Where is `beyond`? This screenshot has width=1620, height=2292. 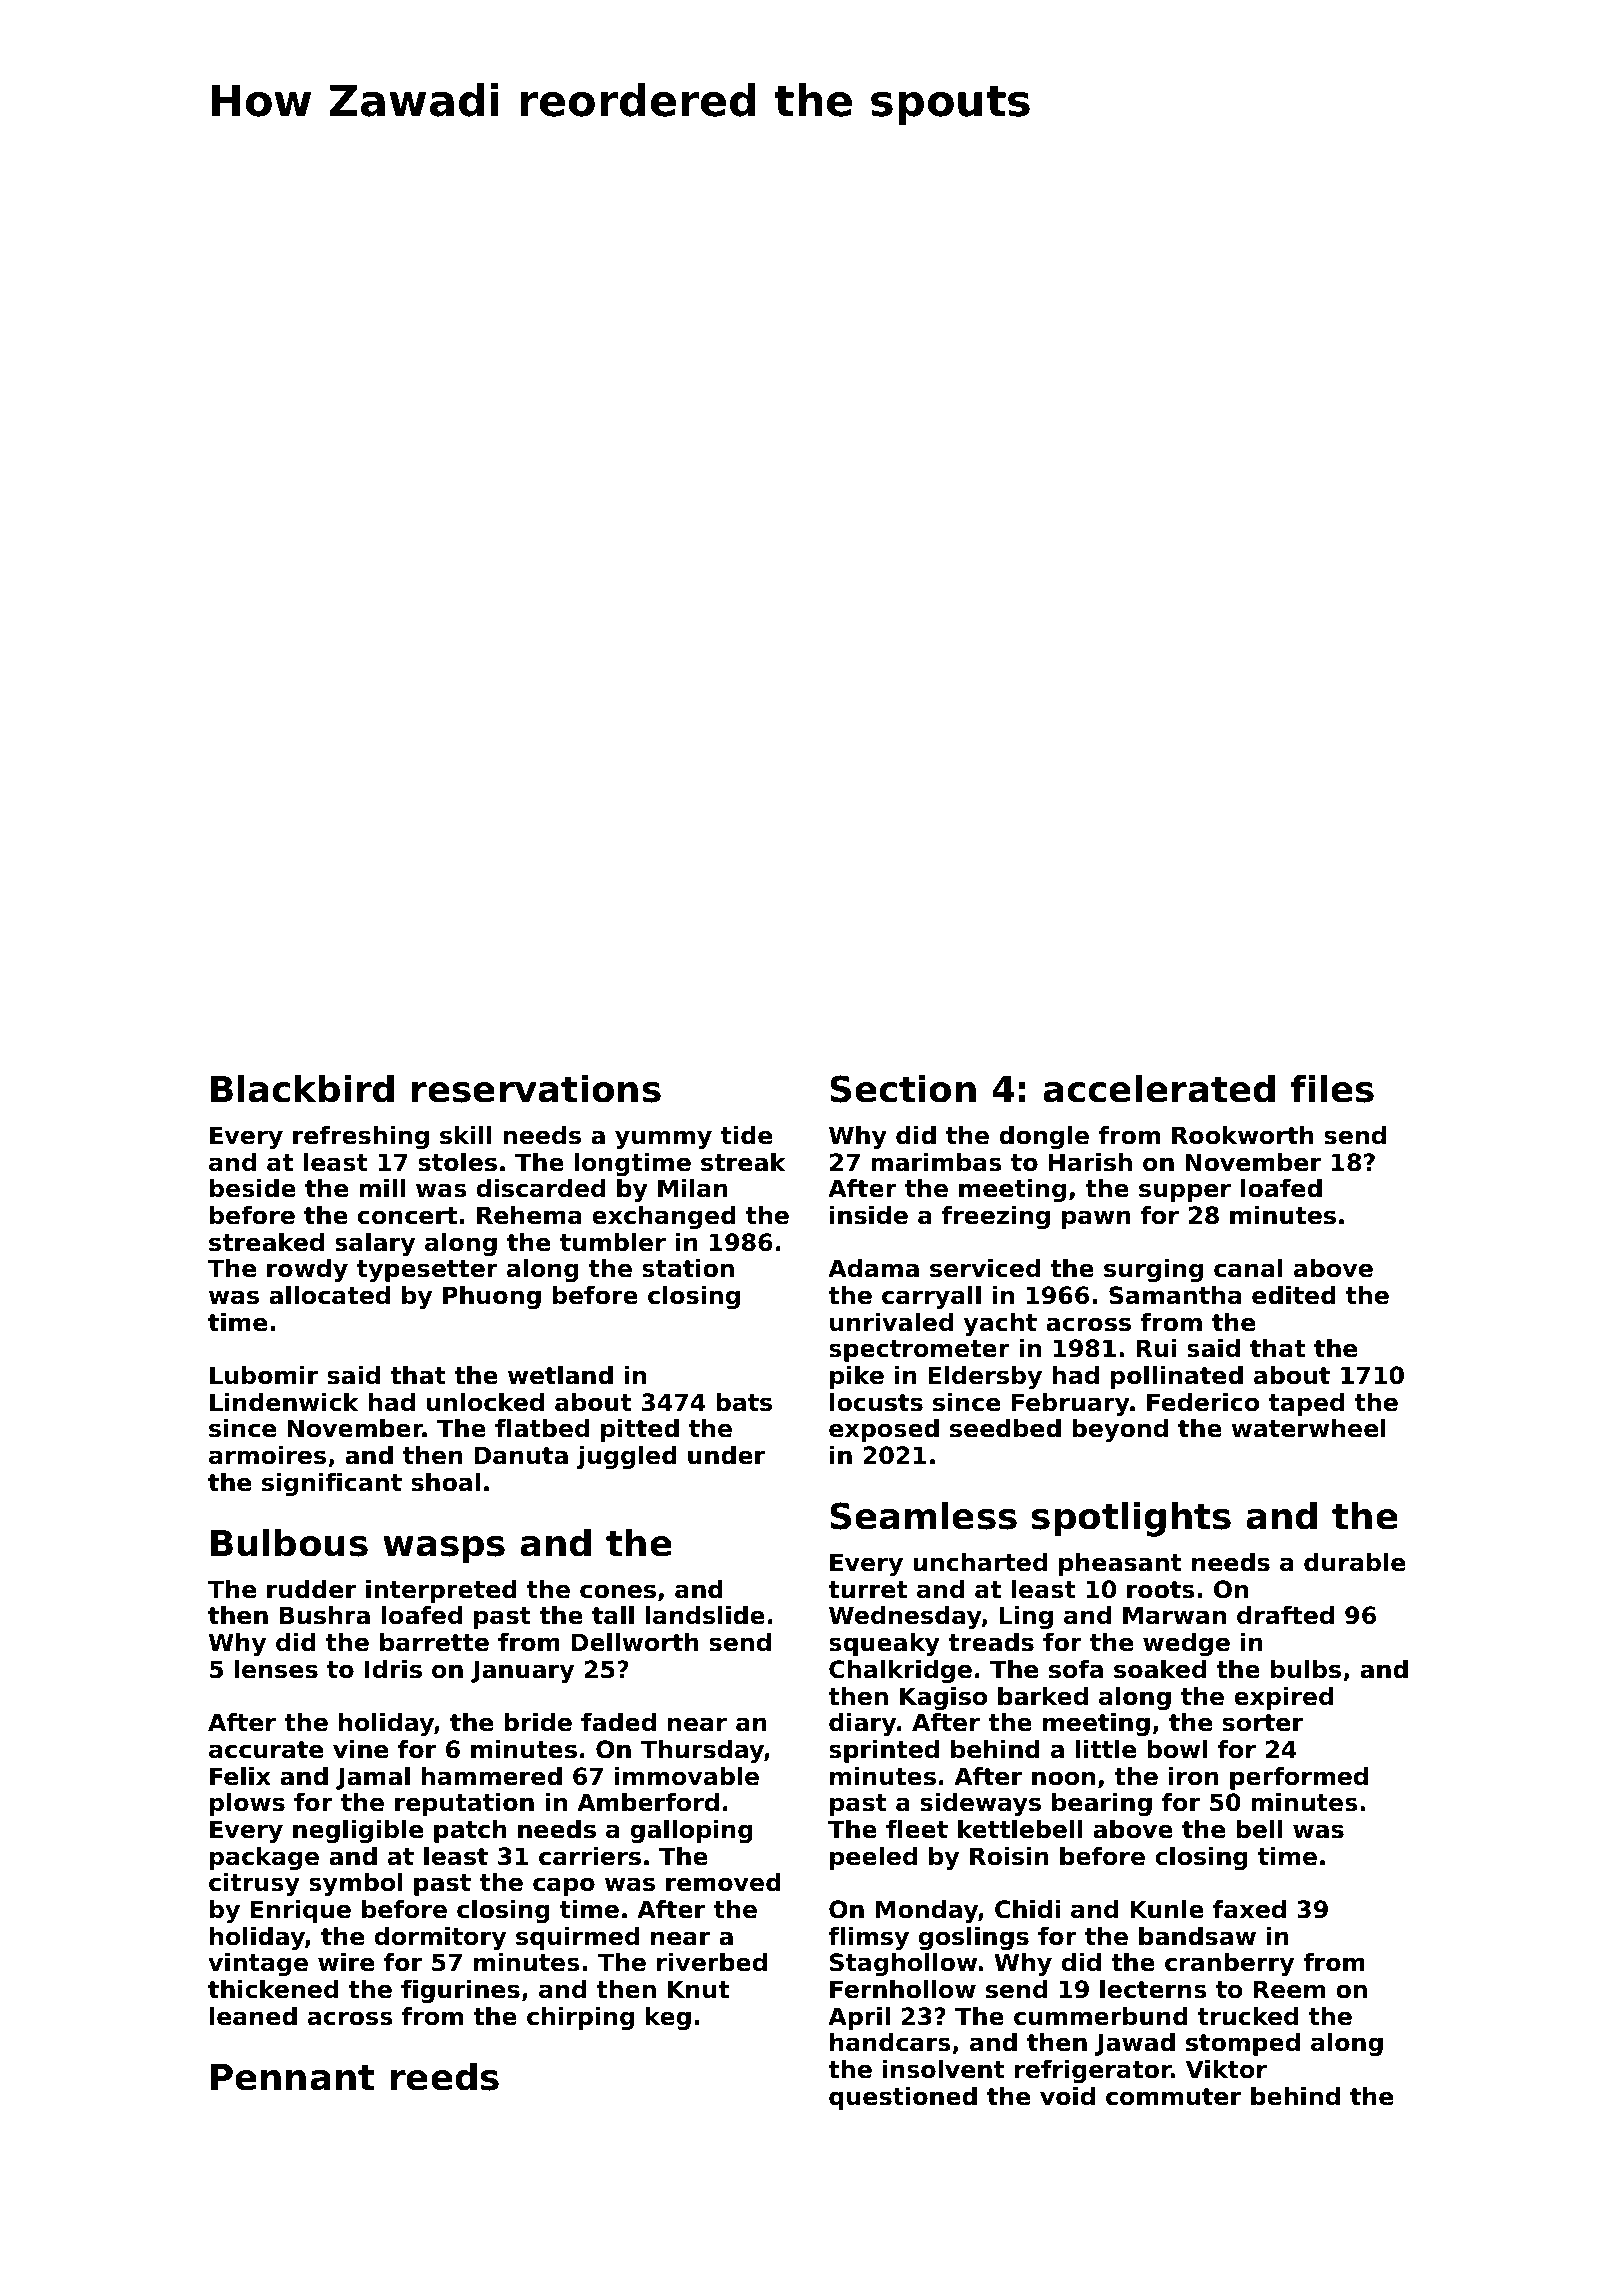 beyond is located at coordinates (1120, 1430).
